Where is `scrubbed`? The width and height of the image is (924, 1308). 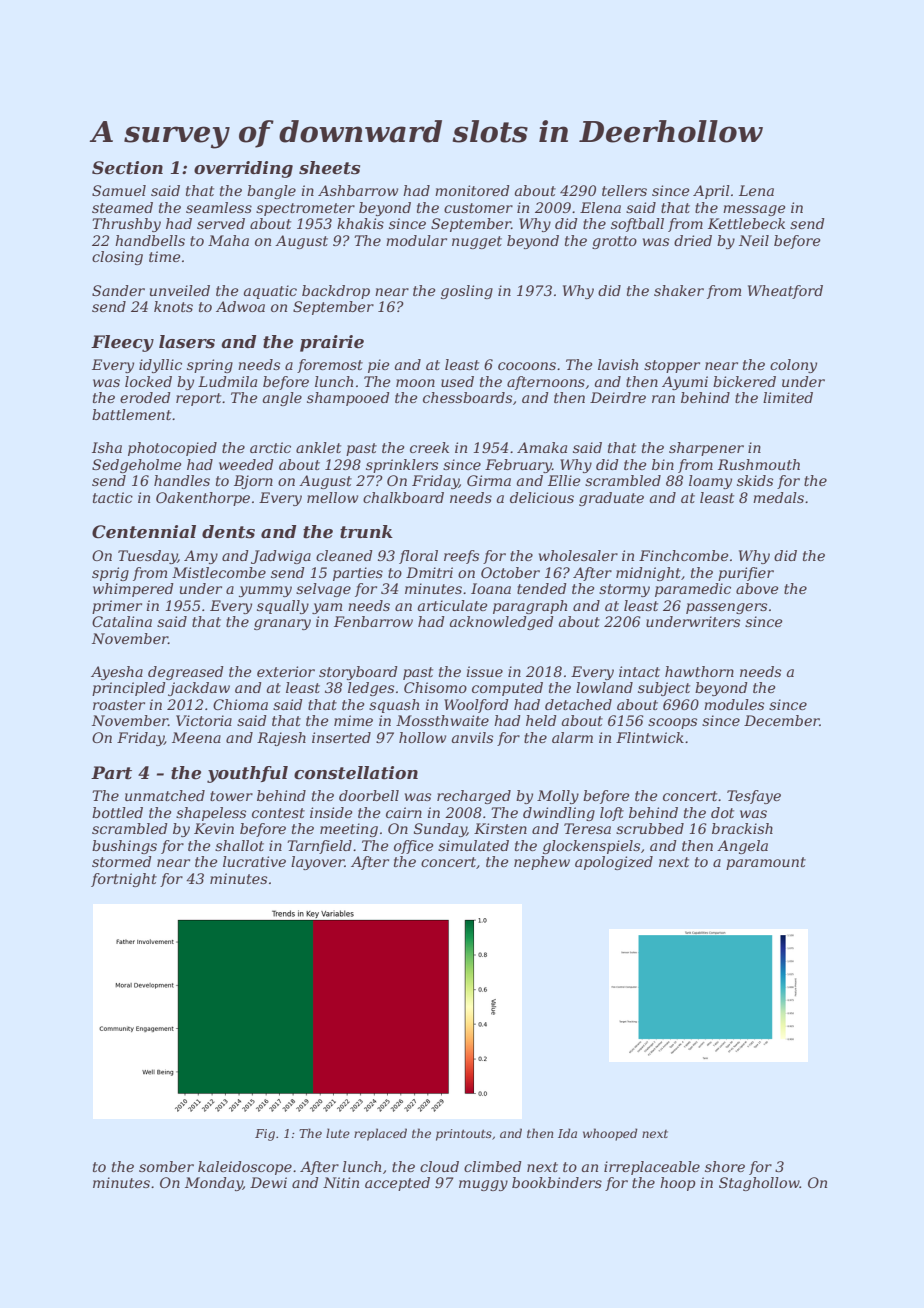
scrubbed is located at coordinates (650, 828).
